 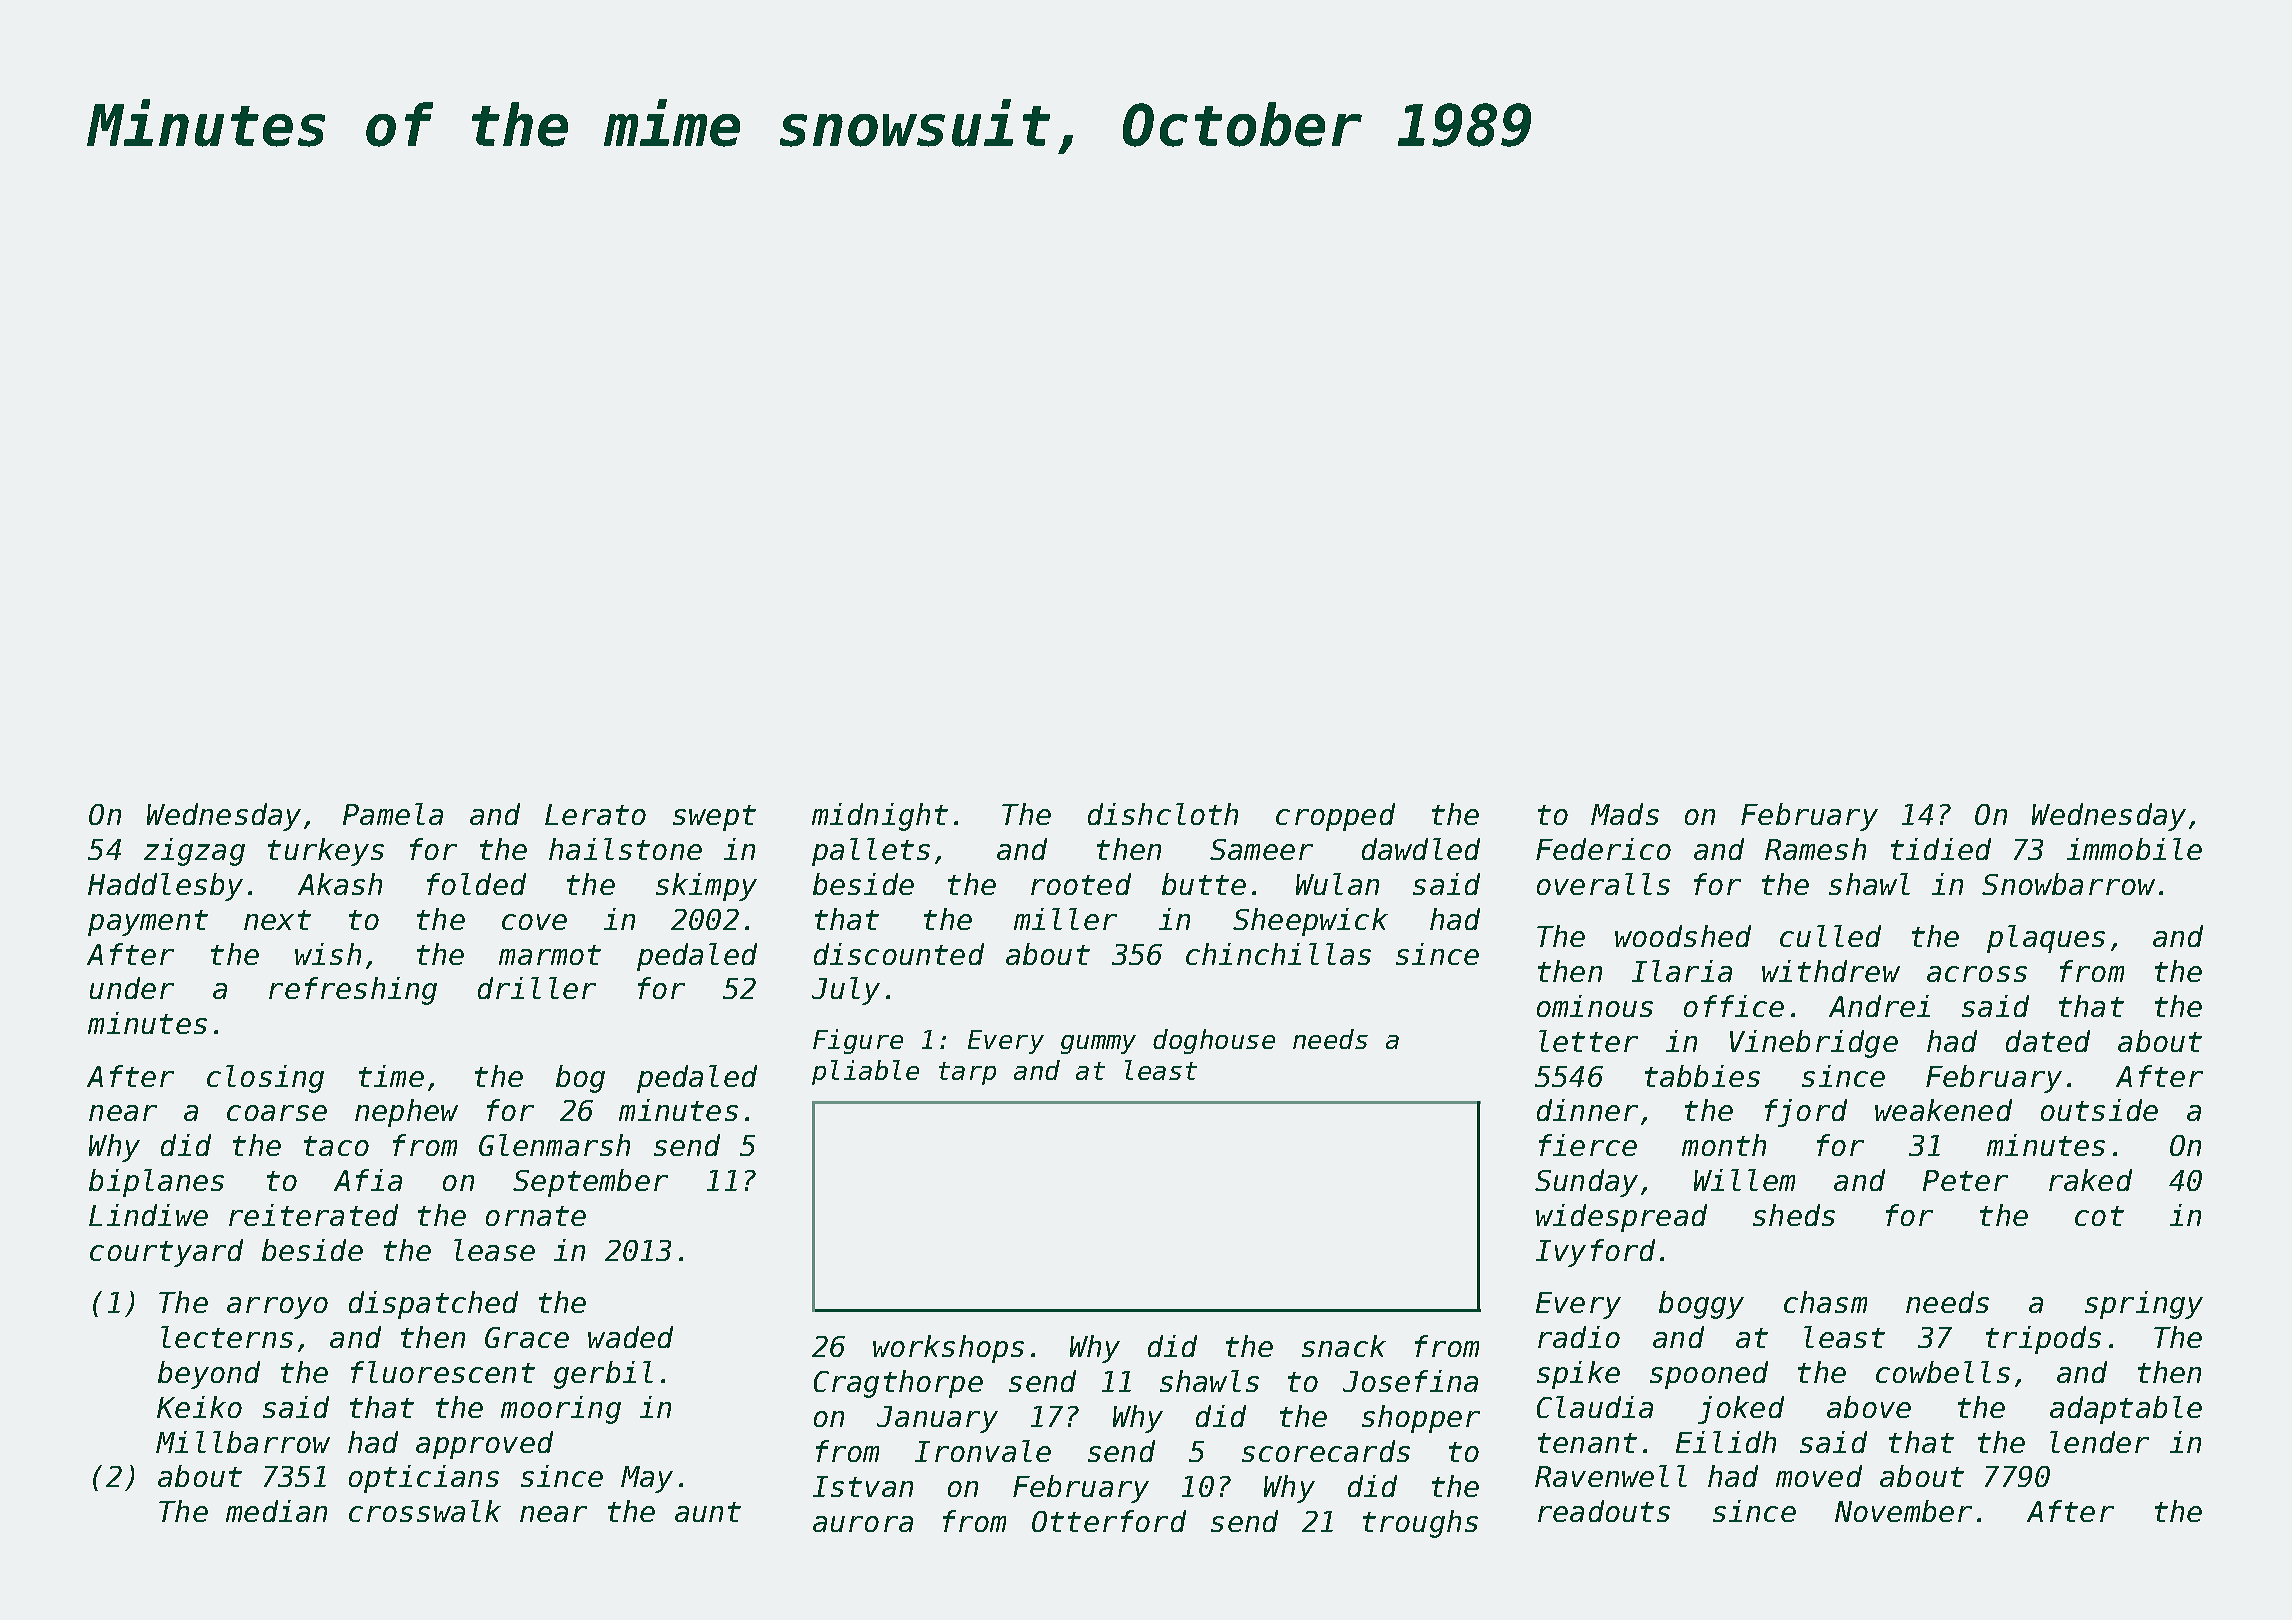 What do you see at coordinates (1098, 1044) in the image?
I see `gummy` at bounding box center [1098, 1044].
